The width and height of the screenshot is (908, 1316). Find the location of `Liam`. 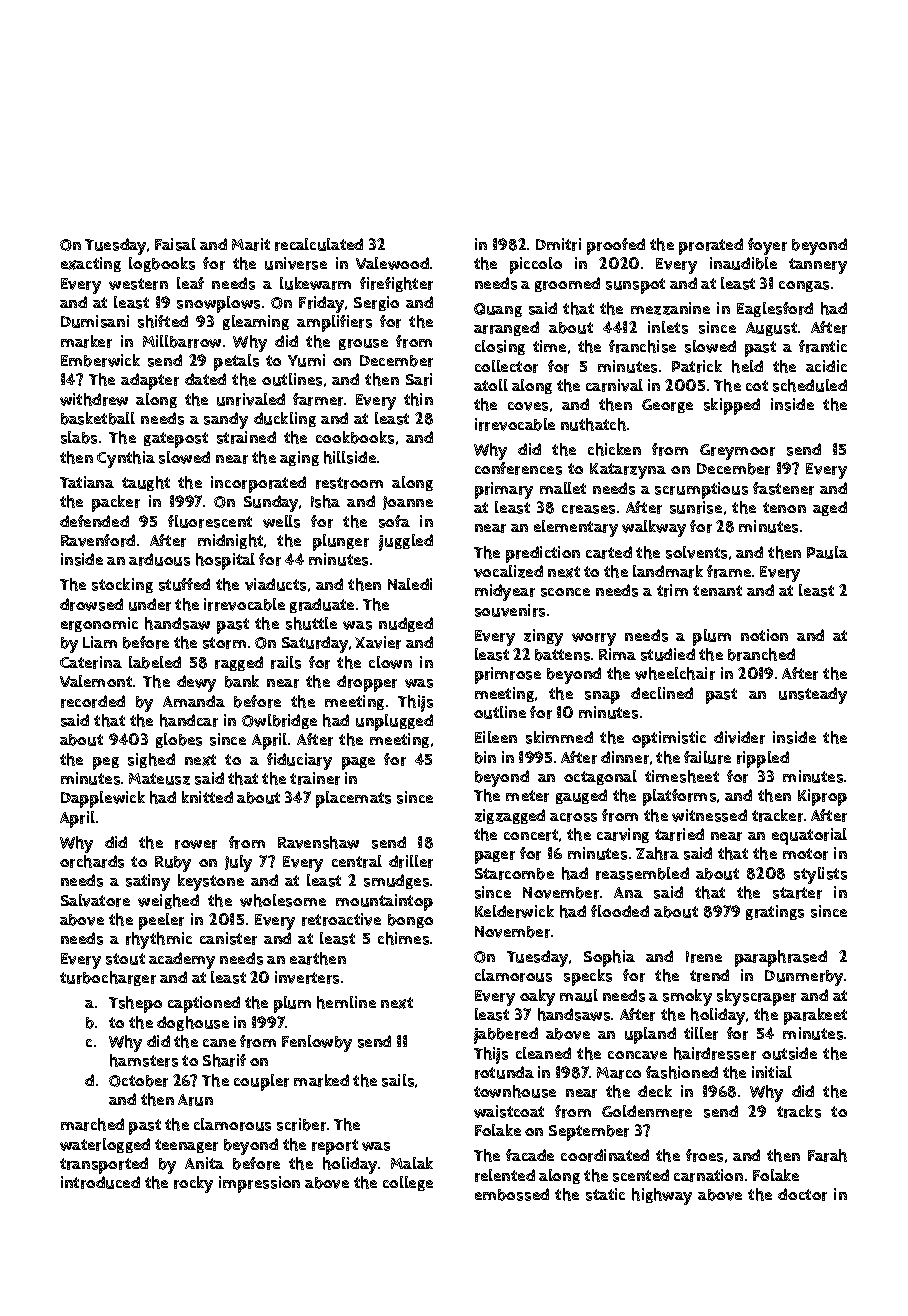

Liam is located at coordinates (100, 642).
